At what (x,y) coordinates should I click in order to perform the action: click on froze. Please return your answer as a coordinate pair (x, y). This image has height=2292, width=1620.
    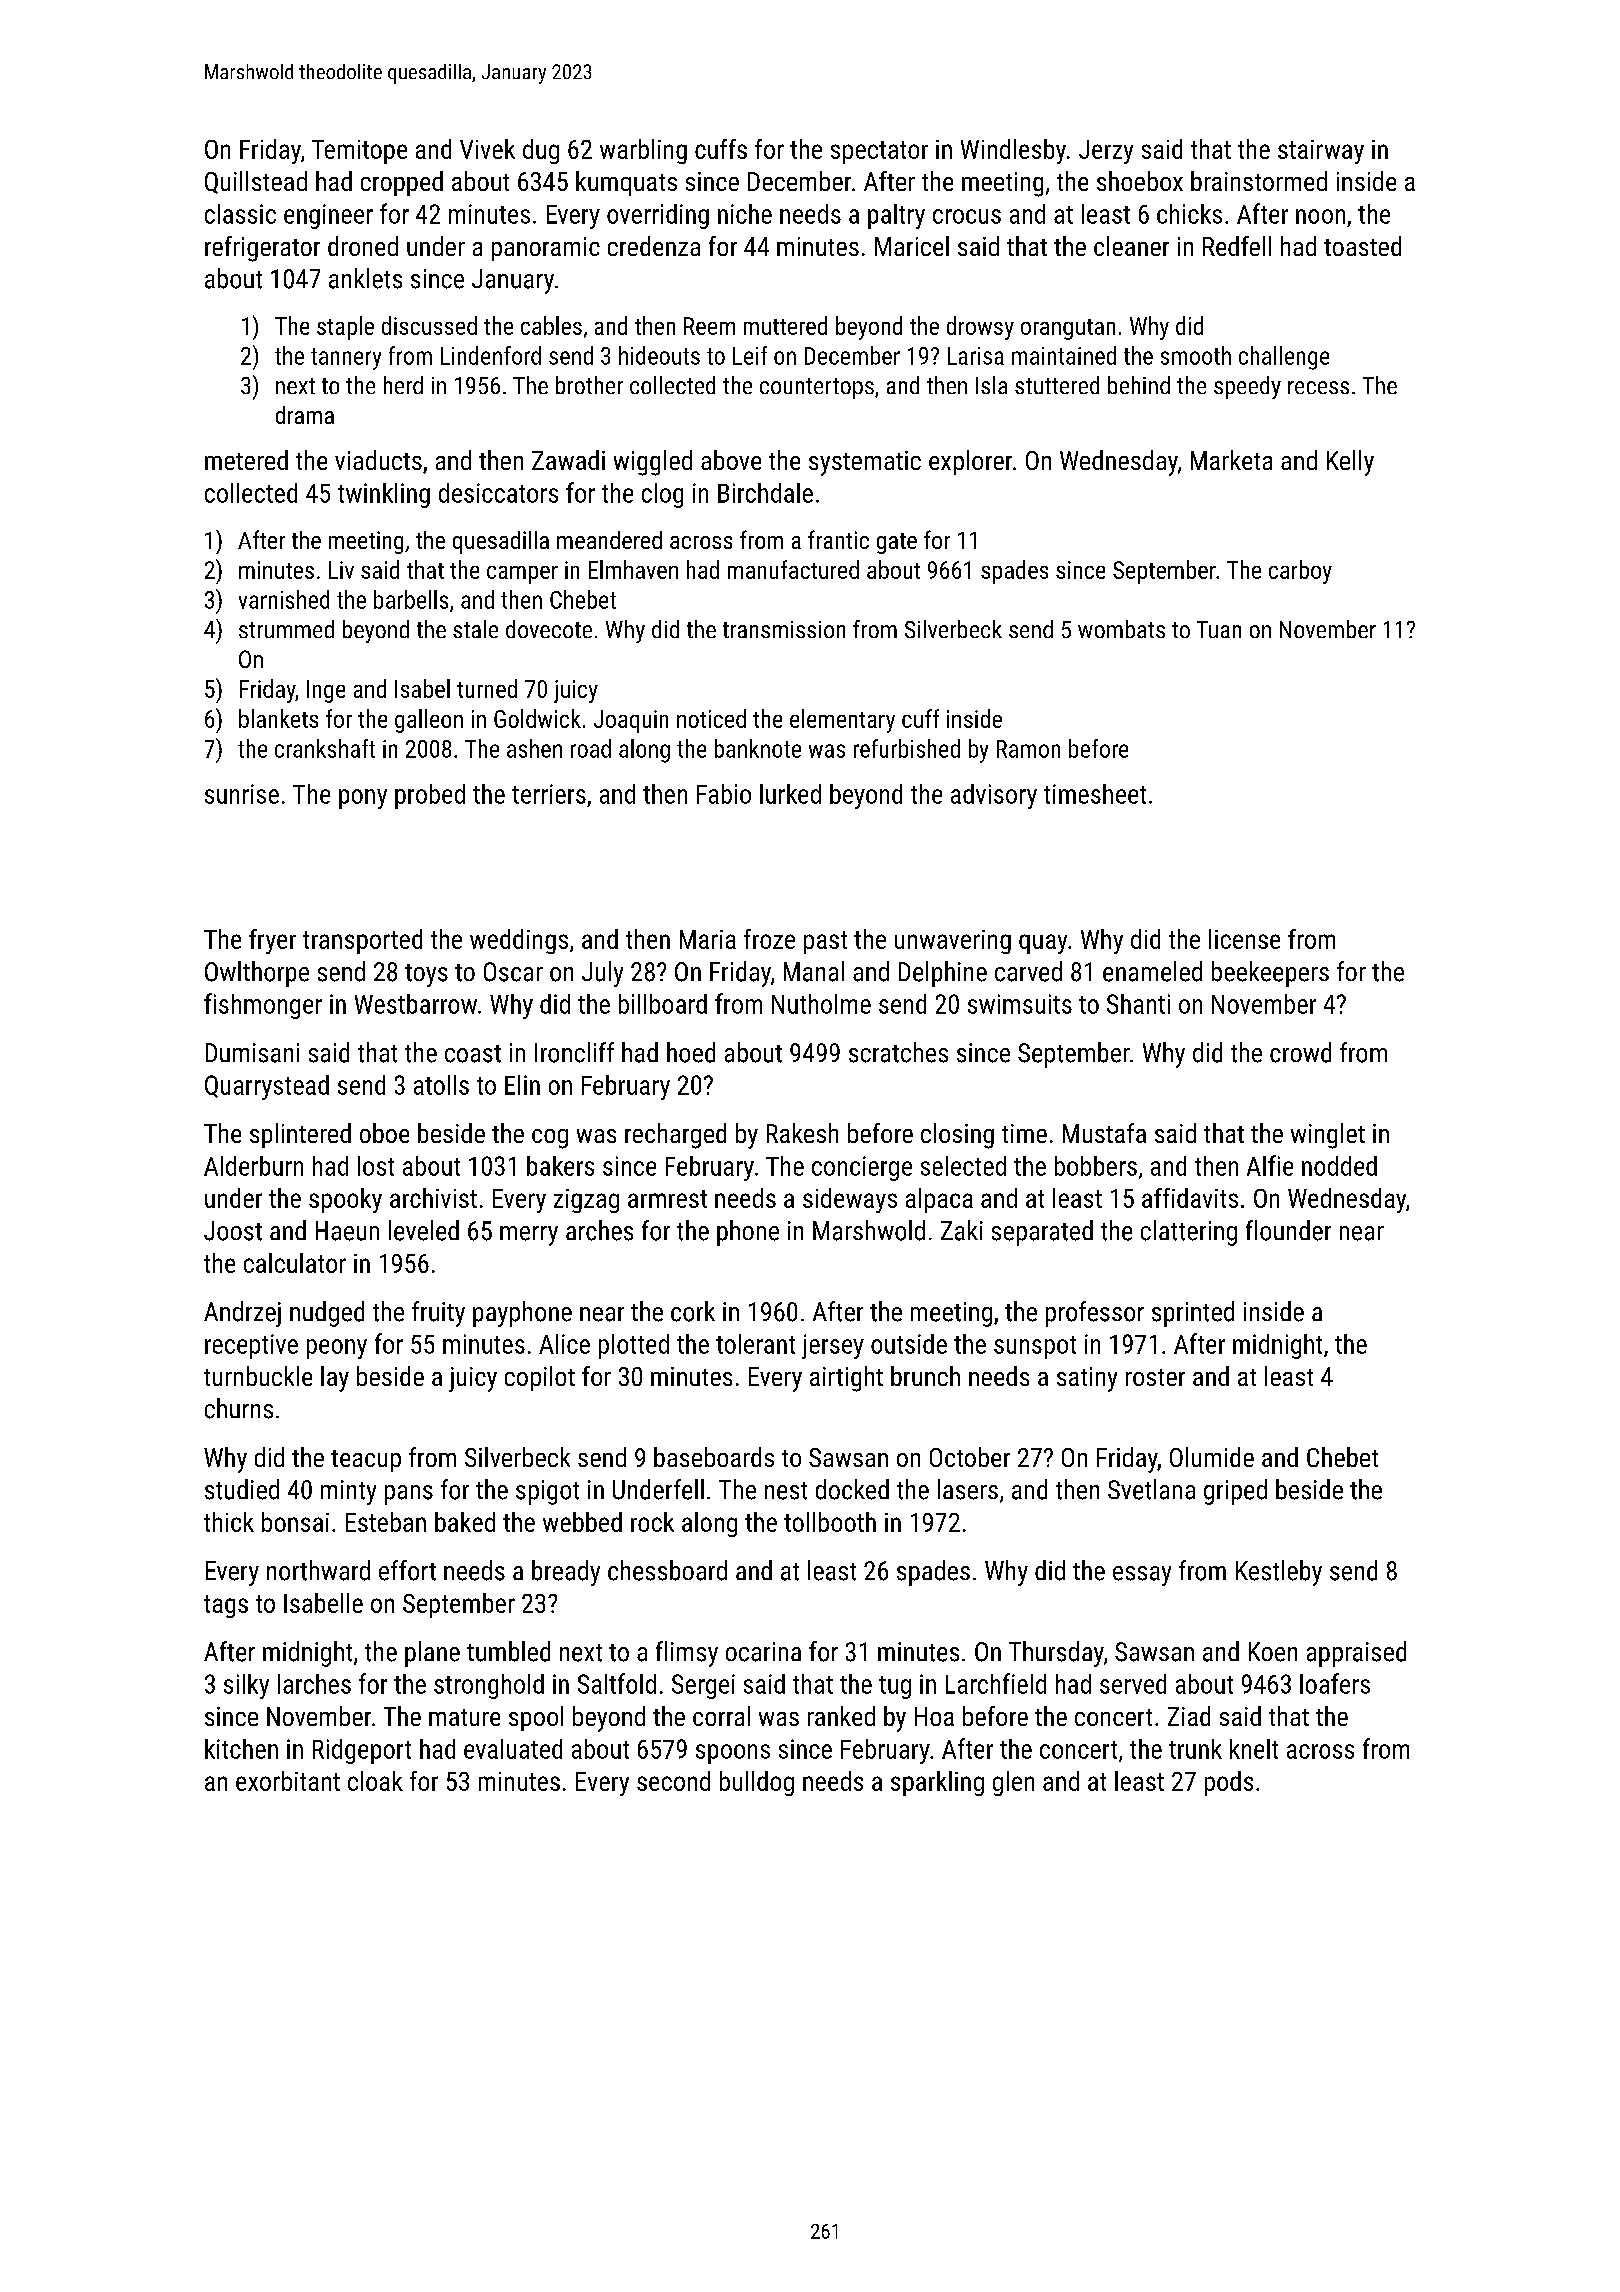
    Looking at the image, I should click on (769, 939).
